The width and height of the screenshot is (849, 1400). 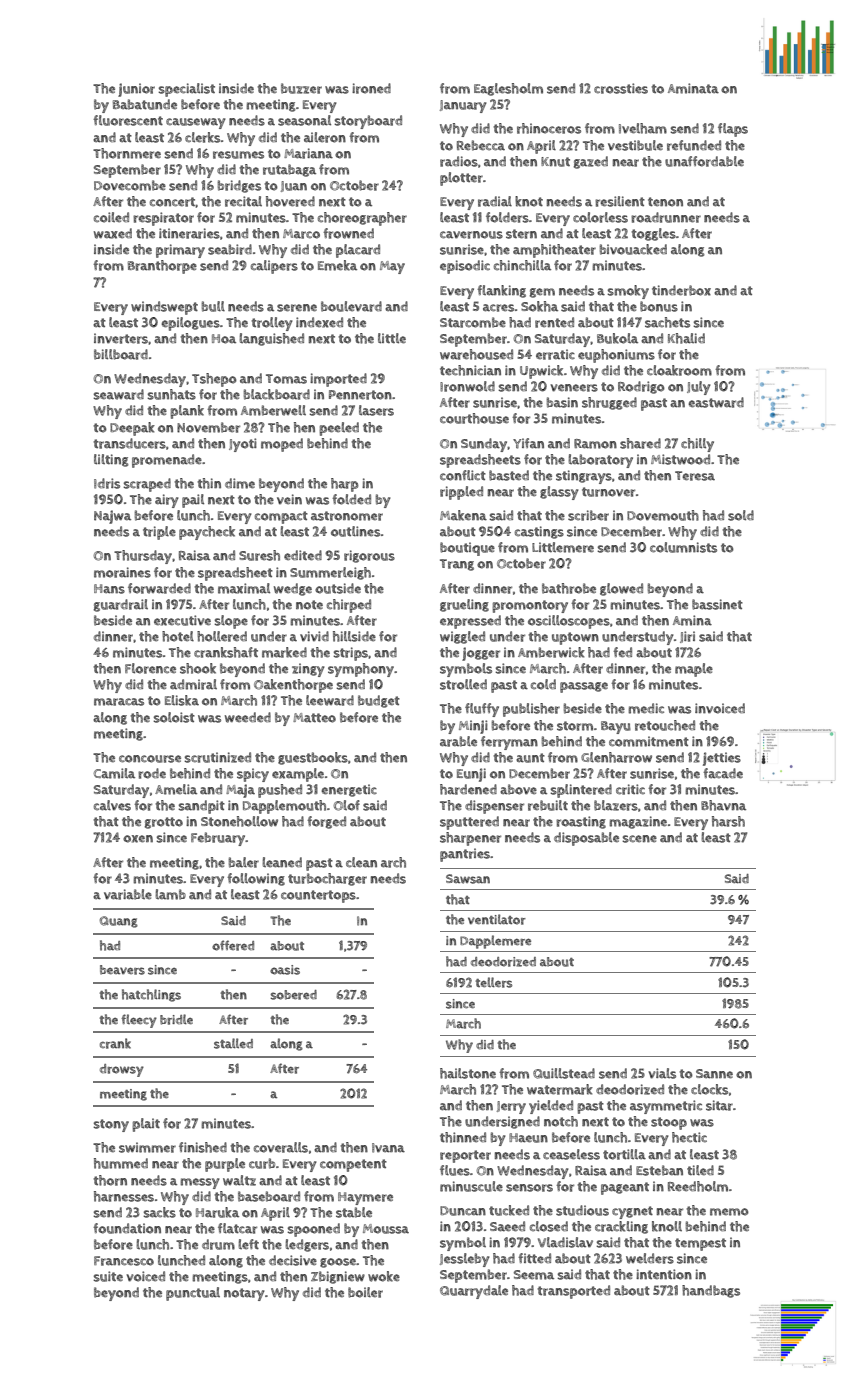 I want to click on Dovemouth, so click(x=663, y=515).
